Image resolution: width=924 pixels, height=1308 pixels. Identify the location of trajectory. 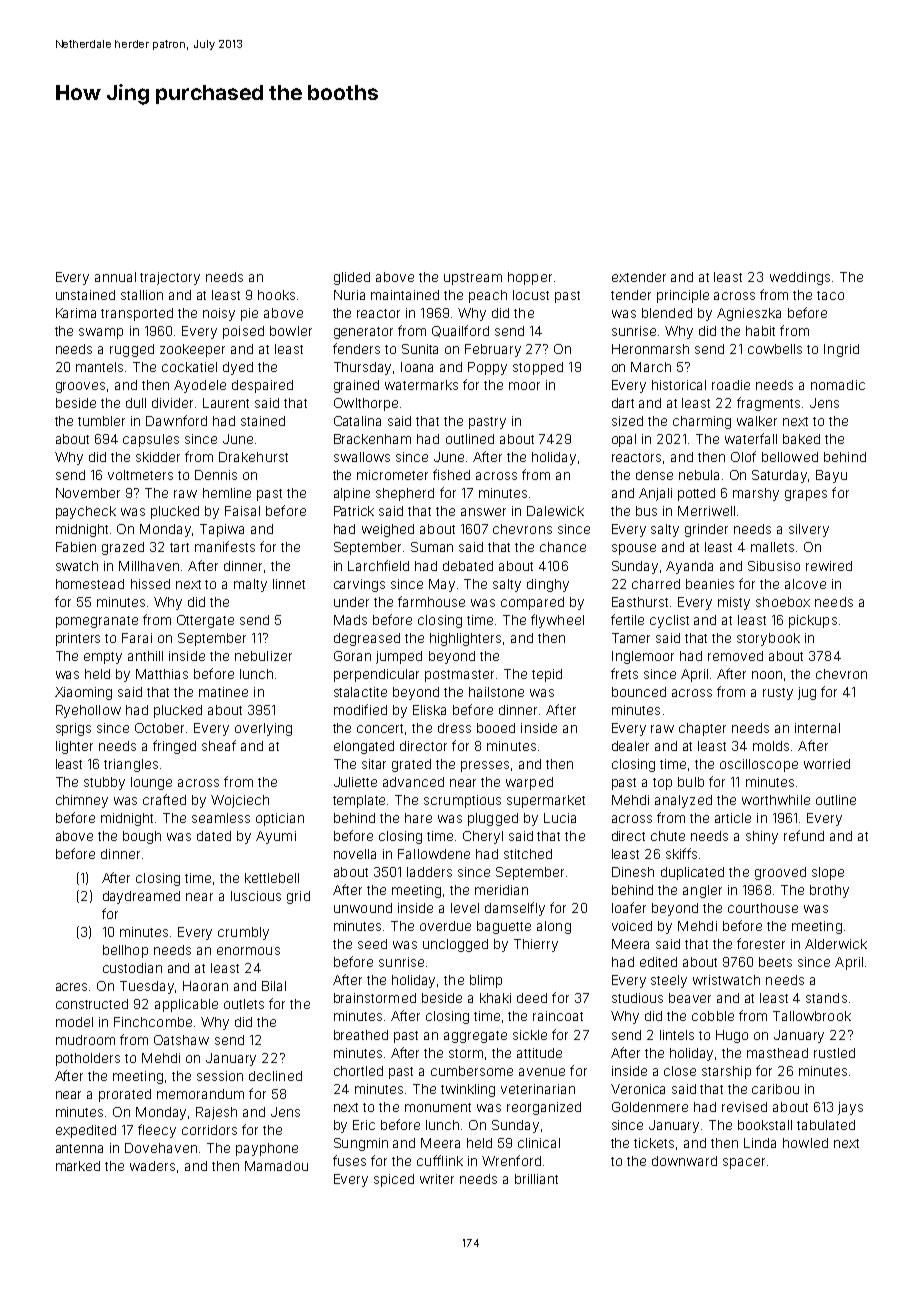
(170, 278).
